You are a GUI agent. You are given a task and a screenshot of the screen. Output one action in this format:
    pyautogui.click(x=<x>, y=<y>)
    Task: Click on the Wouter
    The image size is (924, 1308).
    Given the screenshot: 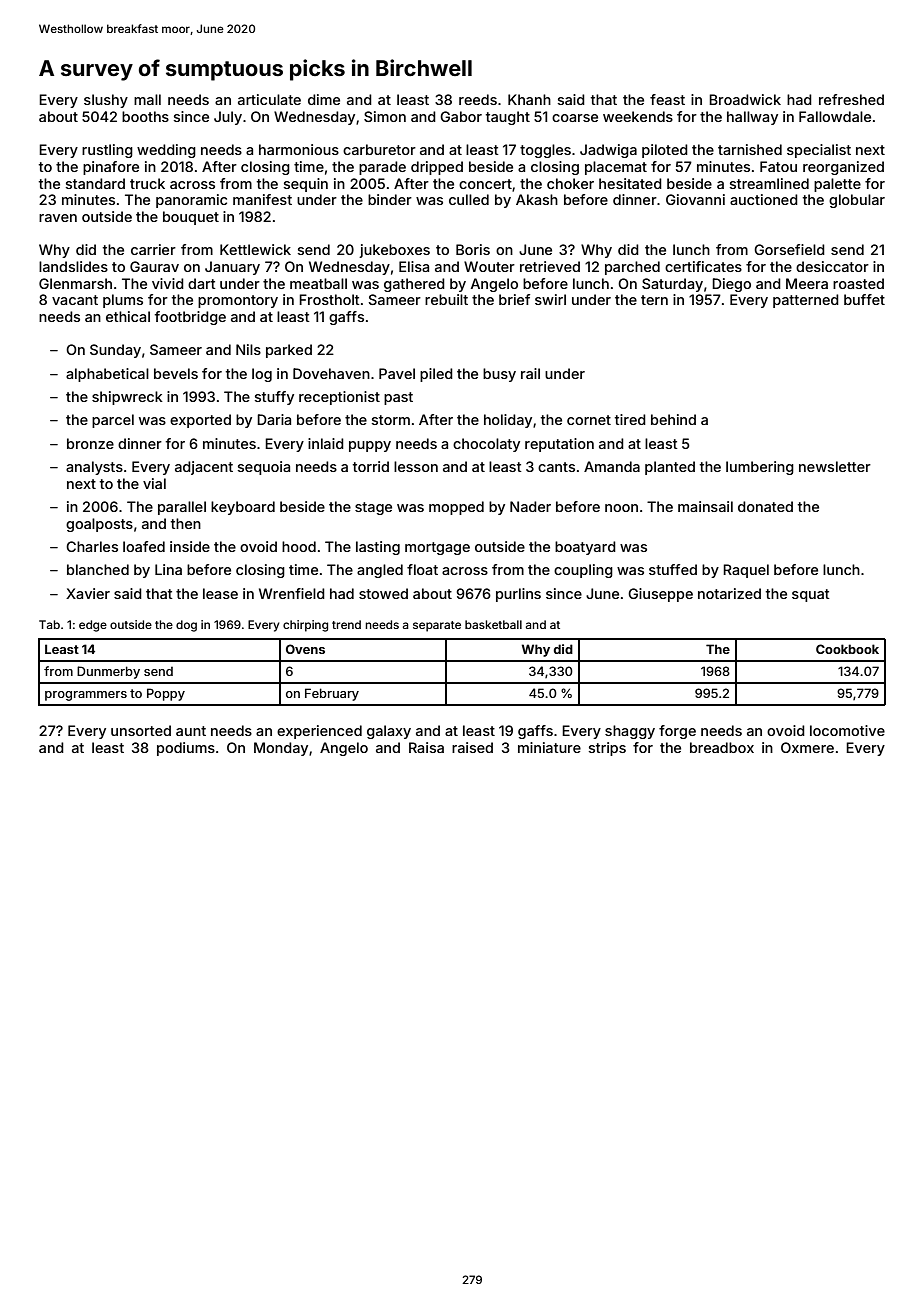 What is the action you would take?
    pyautogui.click(x=489, y=266)
